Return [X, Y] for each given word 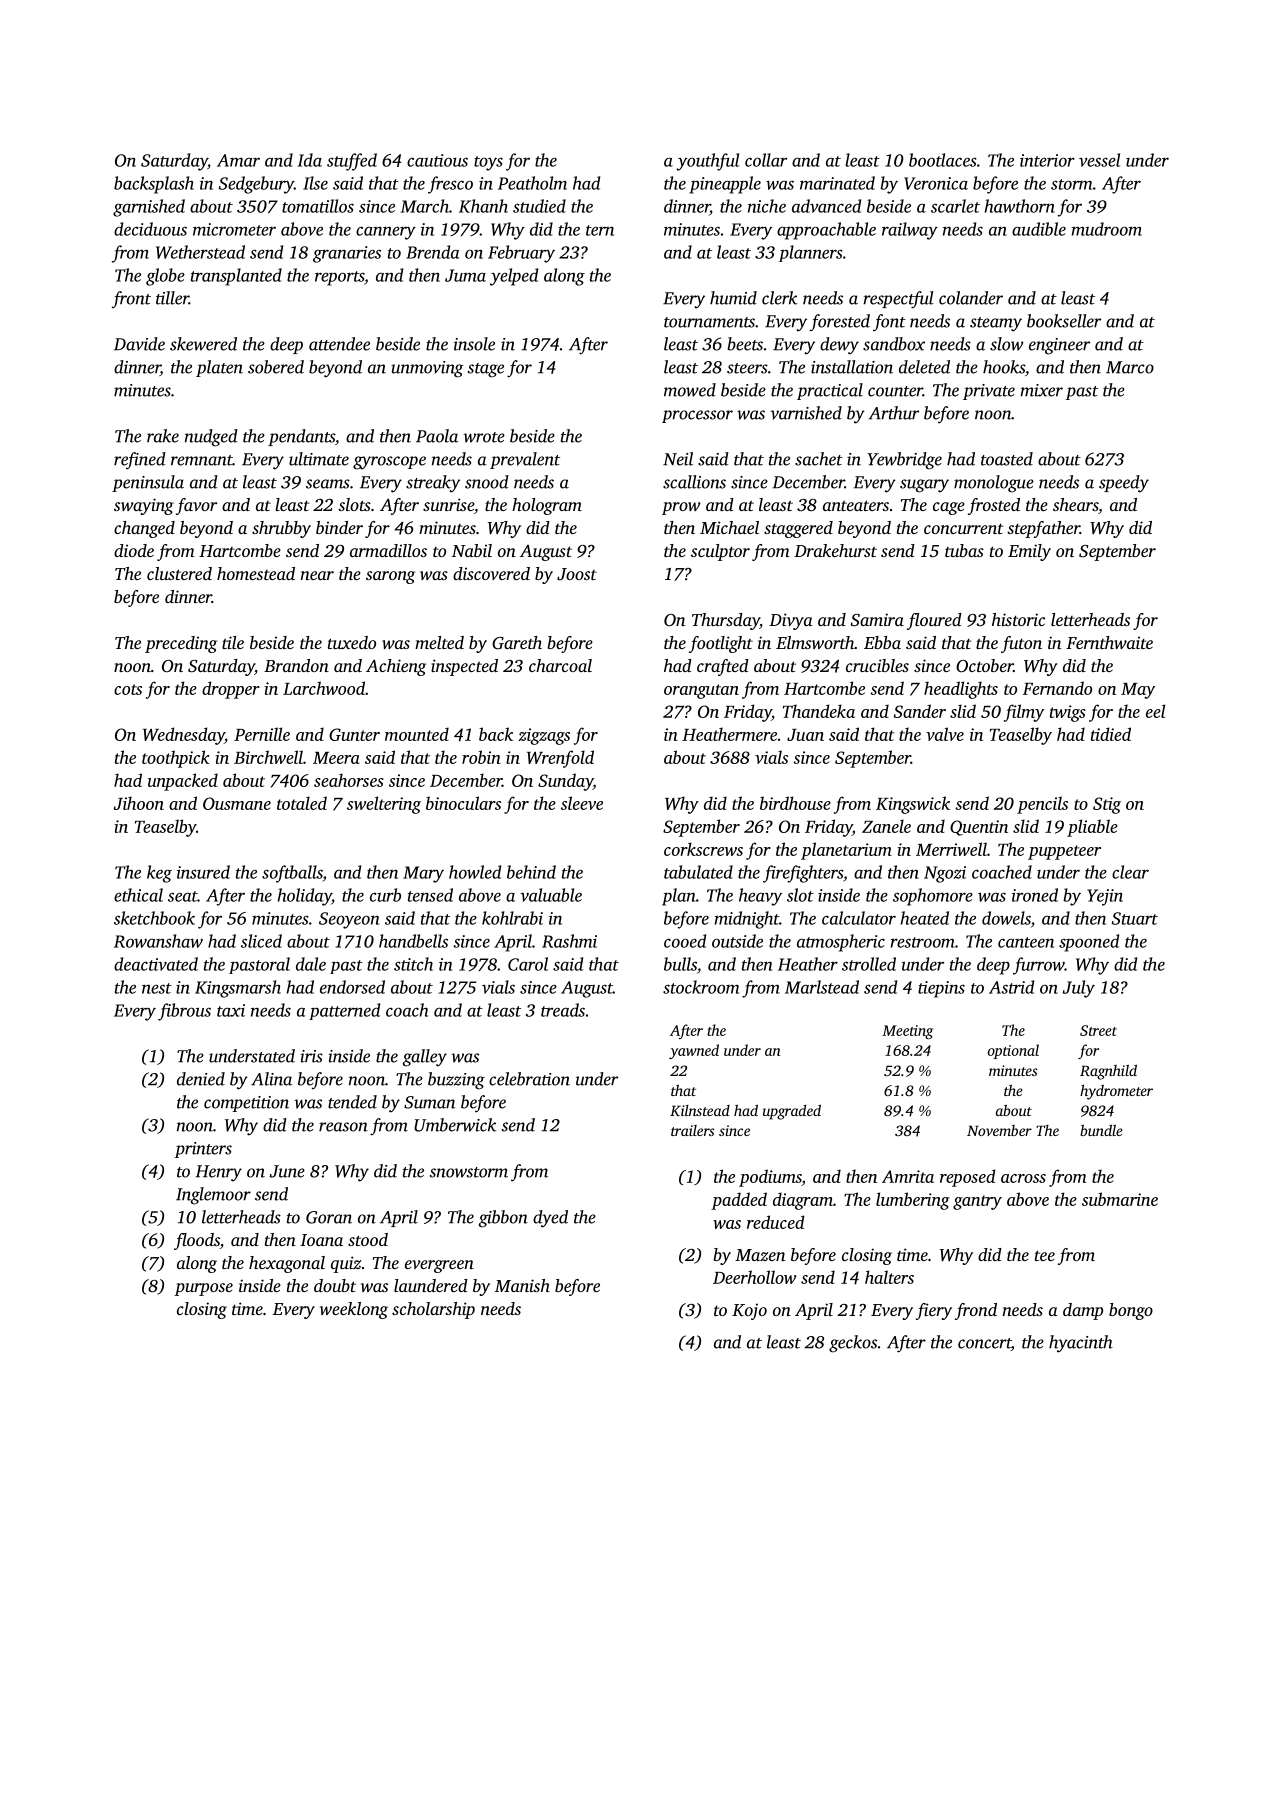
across [1023, 1178]
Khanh [483, 206]
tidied [1111, 734]
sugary [924, 486]
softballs [292, 874]
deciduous [150, 229]
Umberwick [455, 1125]
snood [487, 482]
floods [197, 1241]
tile [233, 642]
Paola [437, 436]
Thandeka [819, 711]
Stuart [1135, 918]
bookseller [1064, 321]
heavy [760, 897]
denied [201, 1079]
